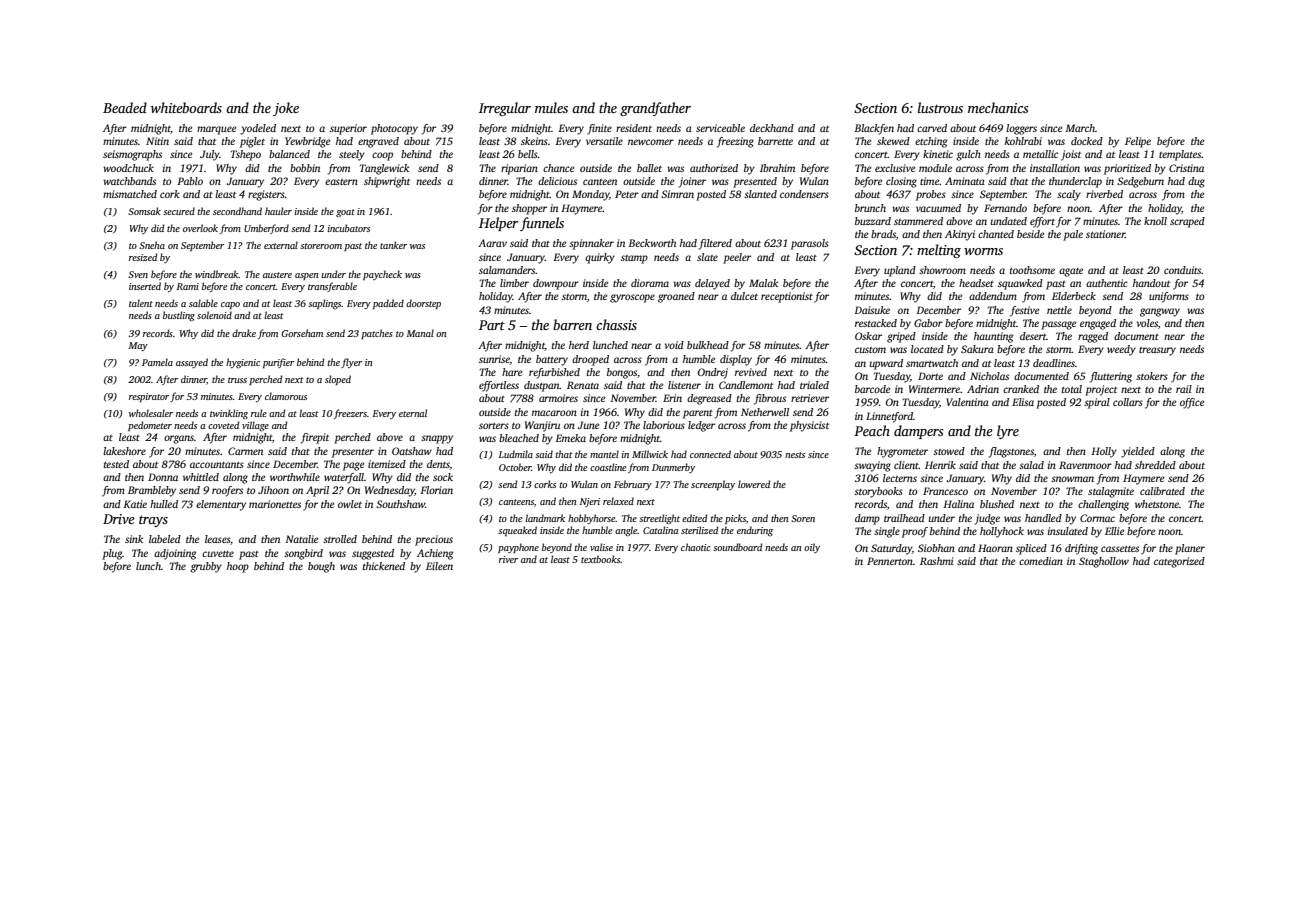 The image size is (1308, 924). What do you see at coordinates (931, 142) in the image?
I see `etching` at bounding box center [931, 142].
